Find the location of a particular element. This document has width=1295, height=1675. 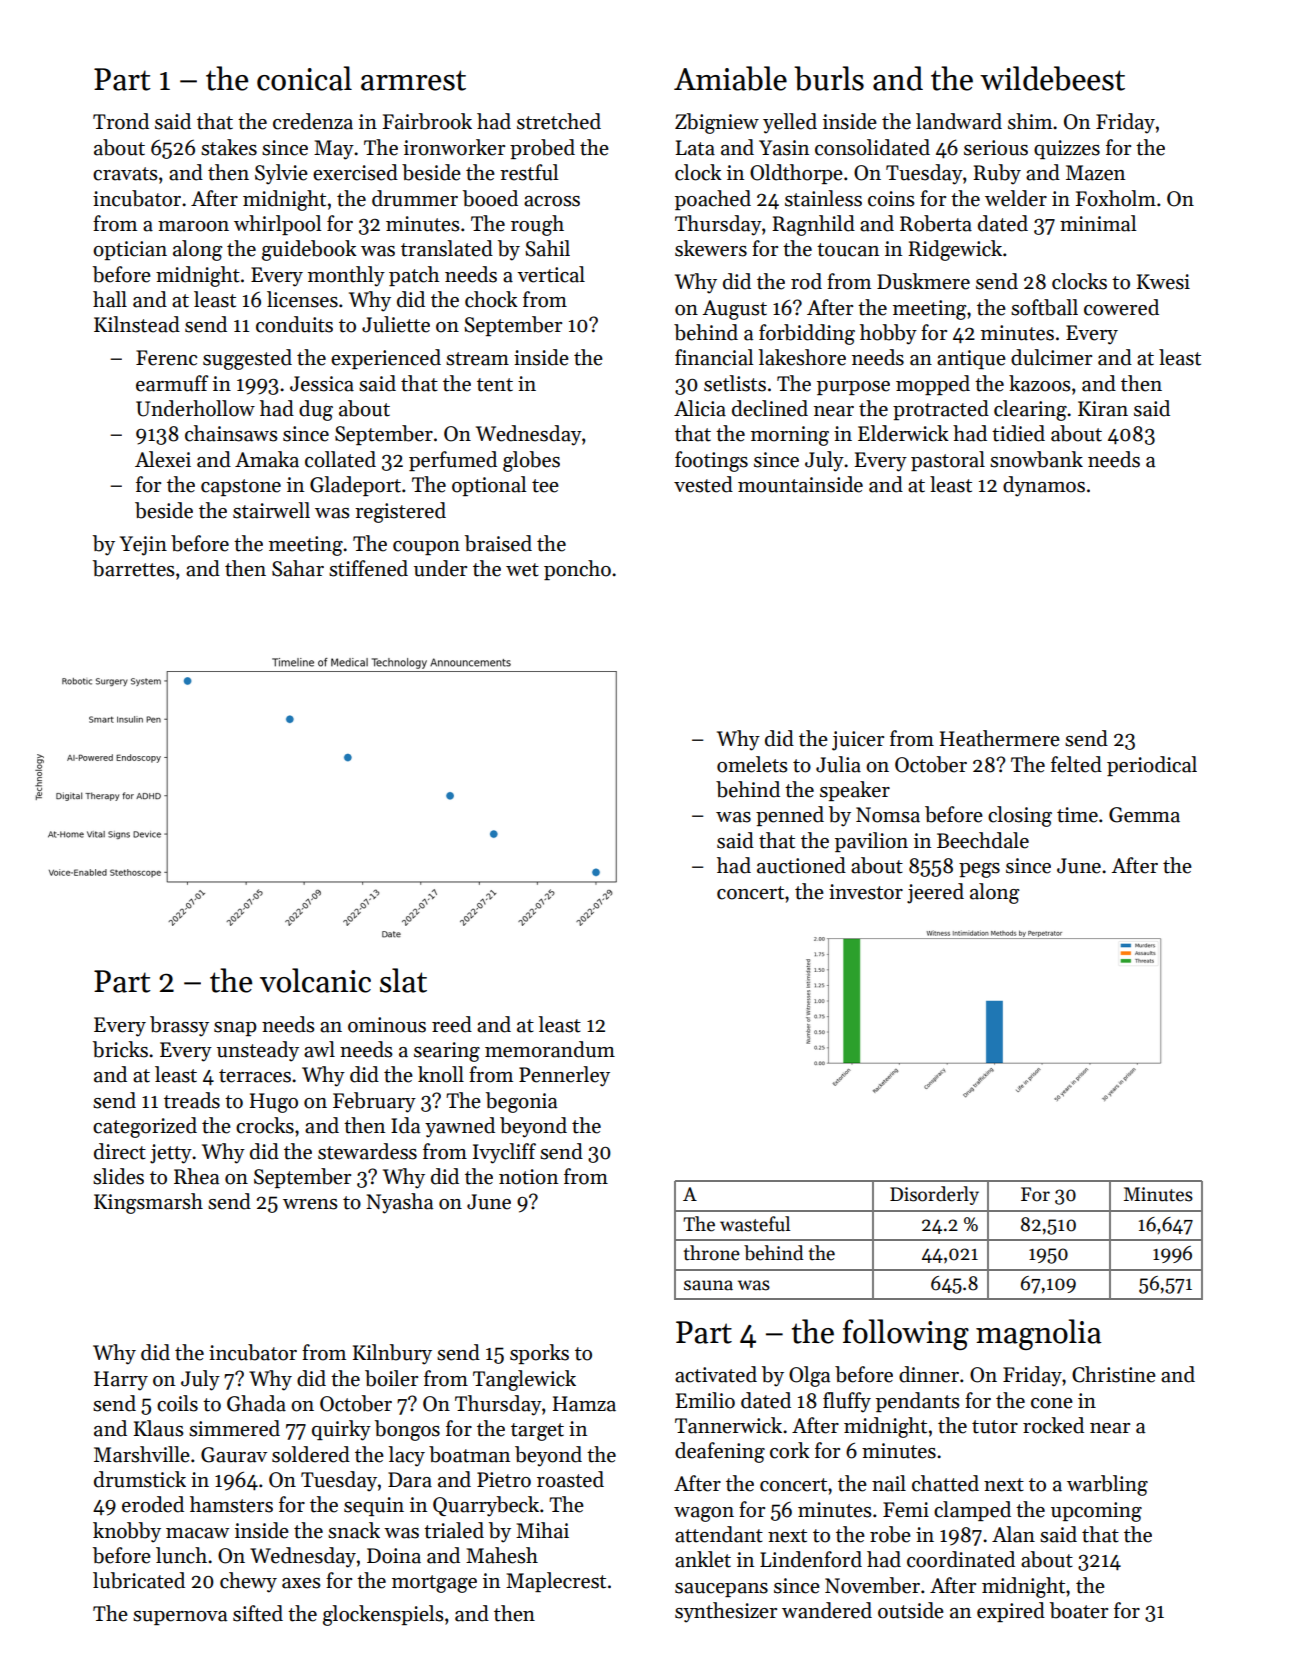

glockenspiels is located at coordinates (383, 1615).
